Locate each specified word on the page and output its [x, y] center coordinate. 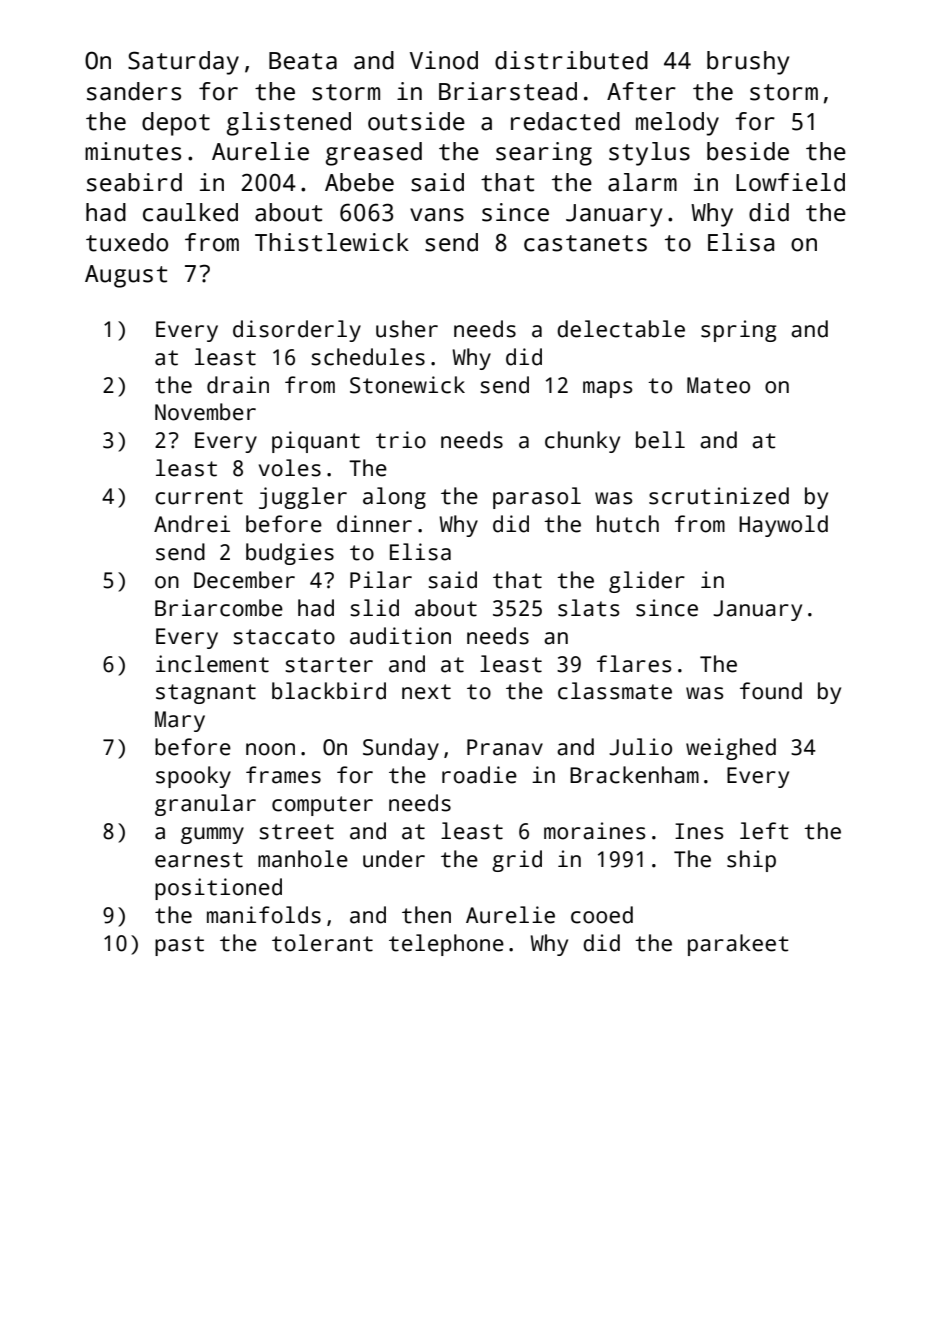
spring [738, 331]
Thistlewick [332, 242]
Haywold [783, 526]
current [199, 497]
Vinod [444, 60]
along [394, 498]
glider [647, 582]
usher [407, 329]
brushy [748, 63]
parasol [537, 498]
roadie [479, 775]
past [179, 946]
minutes [133, 151]
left [764, 831]
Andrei [192, 524]
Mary [180, 721]
